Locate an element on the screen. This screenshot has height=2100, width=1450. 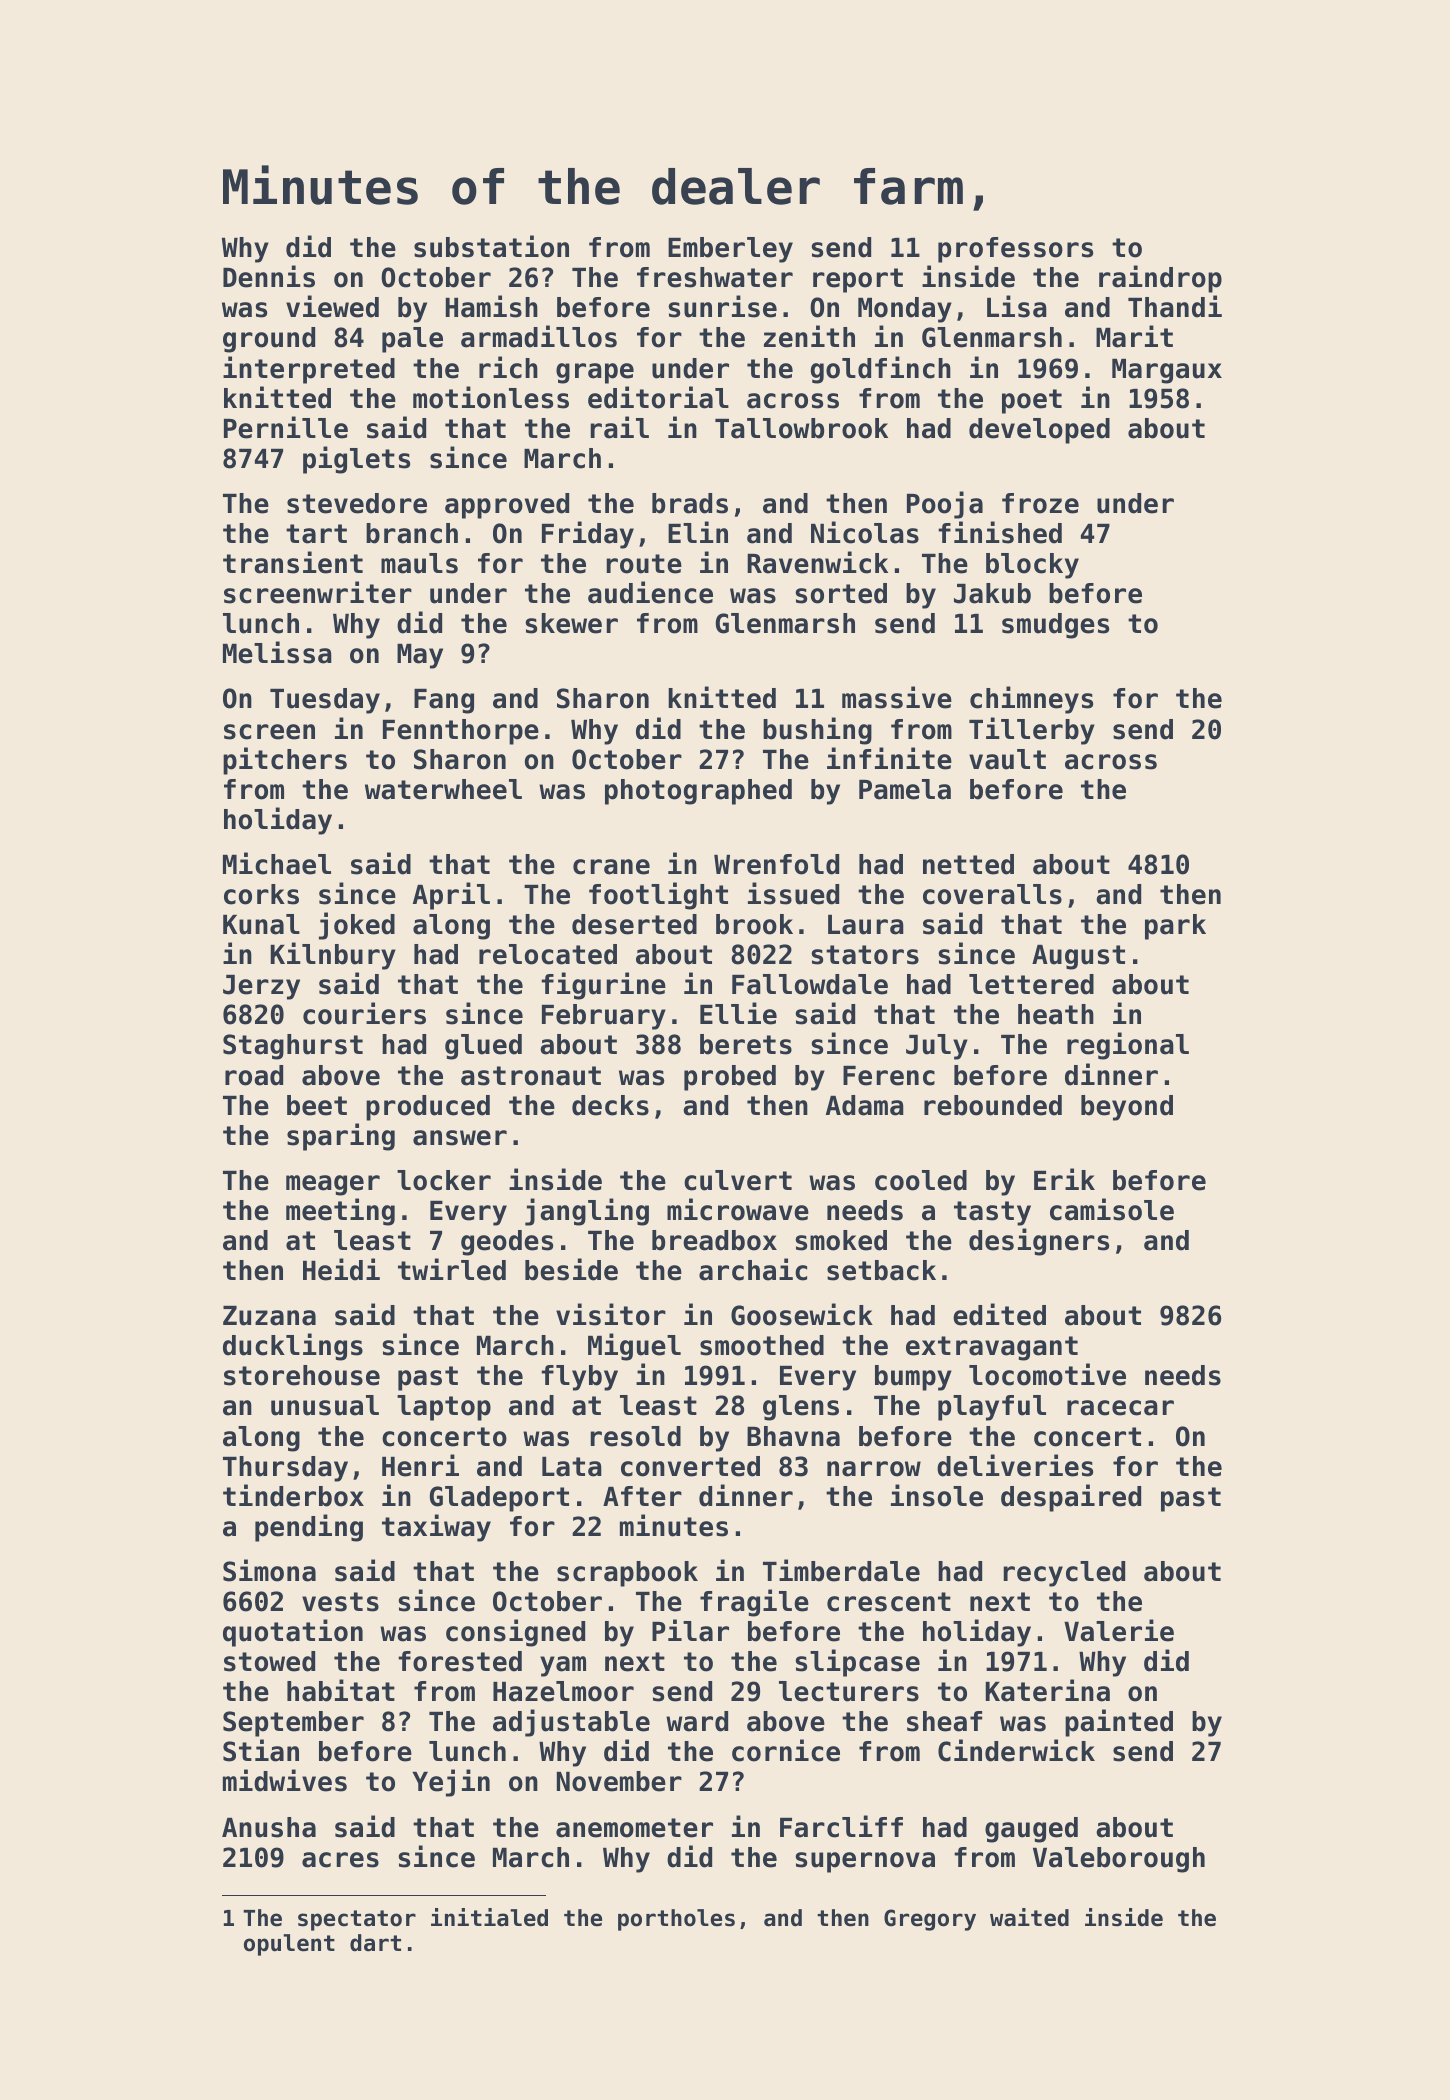
road is located at coordinates (254, 1075).
